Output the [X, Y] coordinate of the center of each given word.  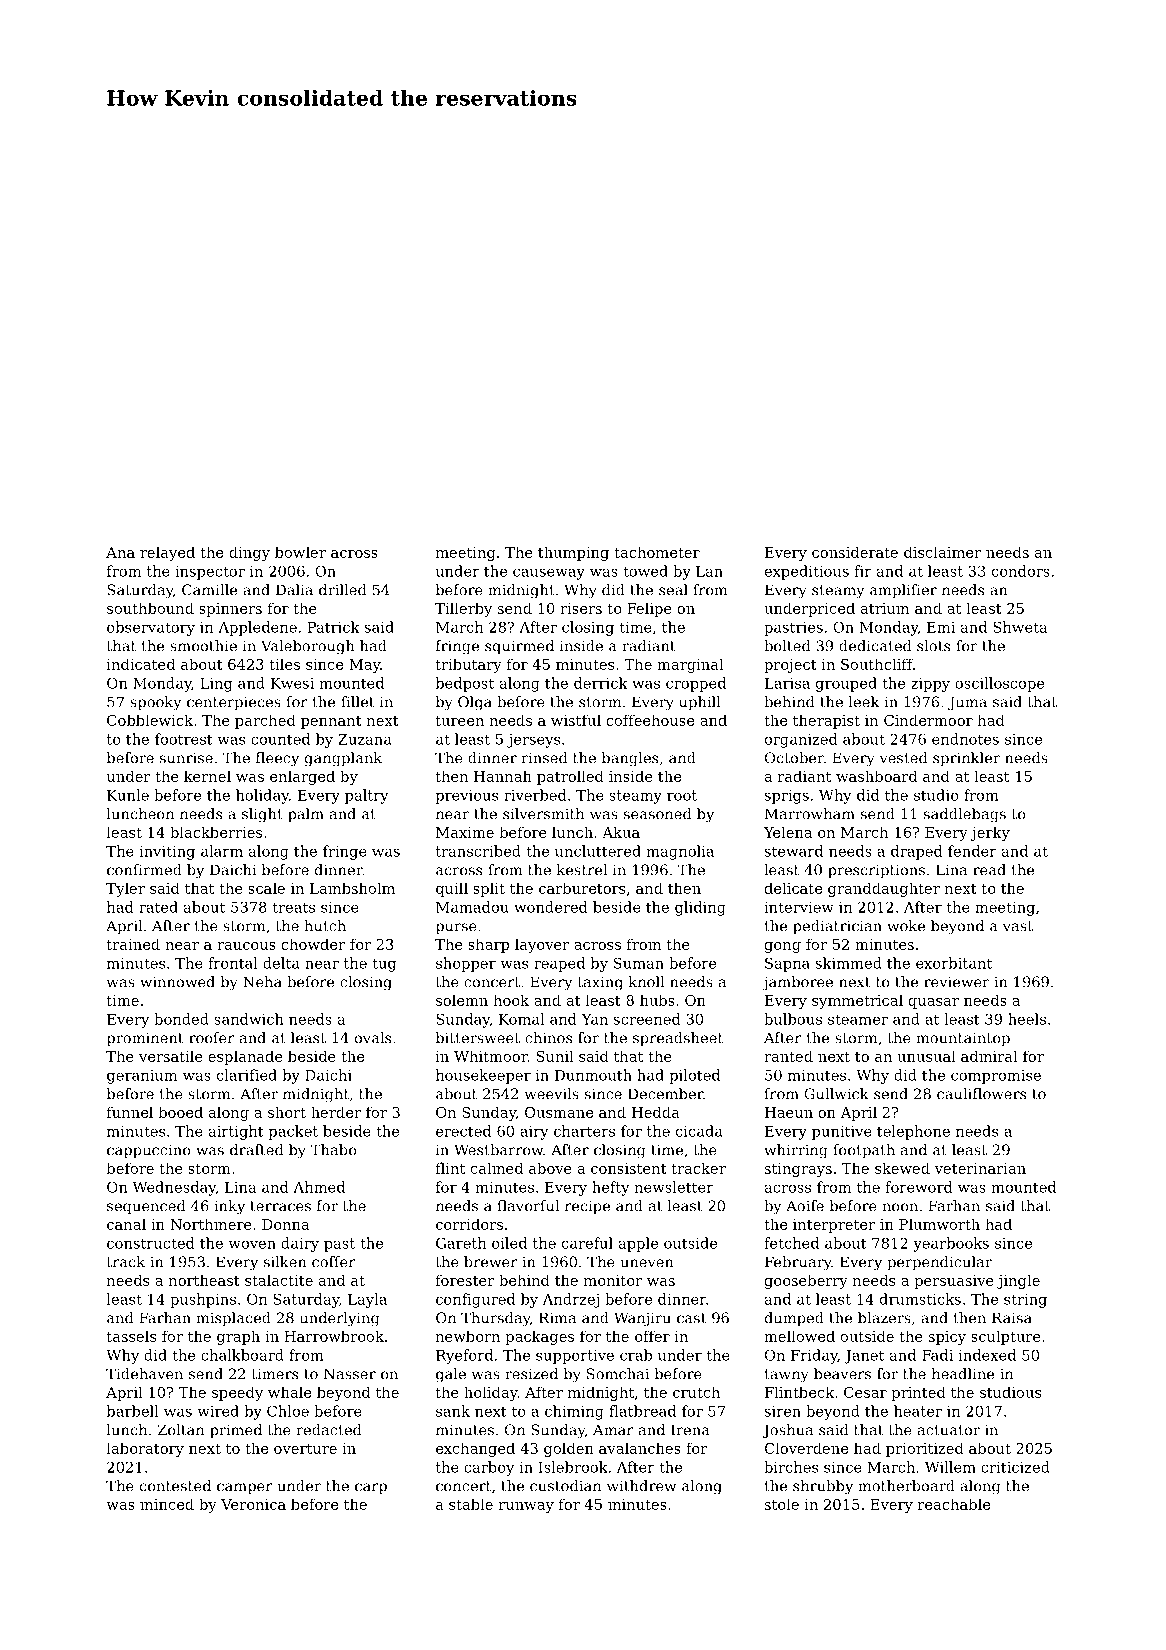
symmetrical [857, 1001]
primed [236, 1431]
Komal [521, 1019]
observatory [151, 628]
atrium [885, 608]
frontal [233, 963]
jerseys [533, 741]
